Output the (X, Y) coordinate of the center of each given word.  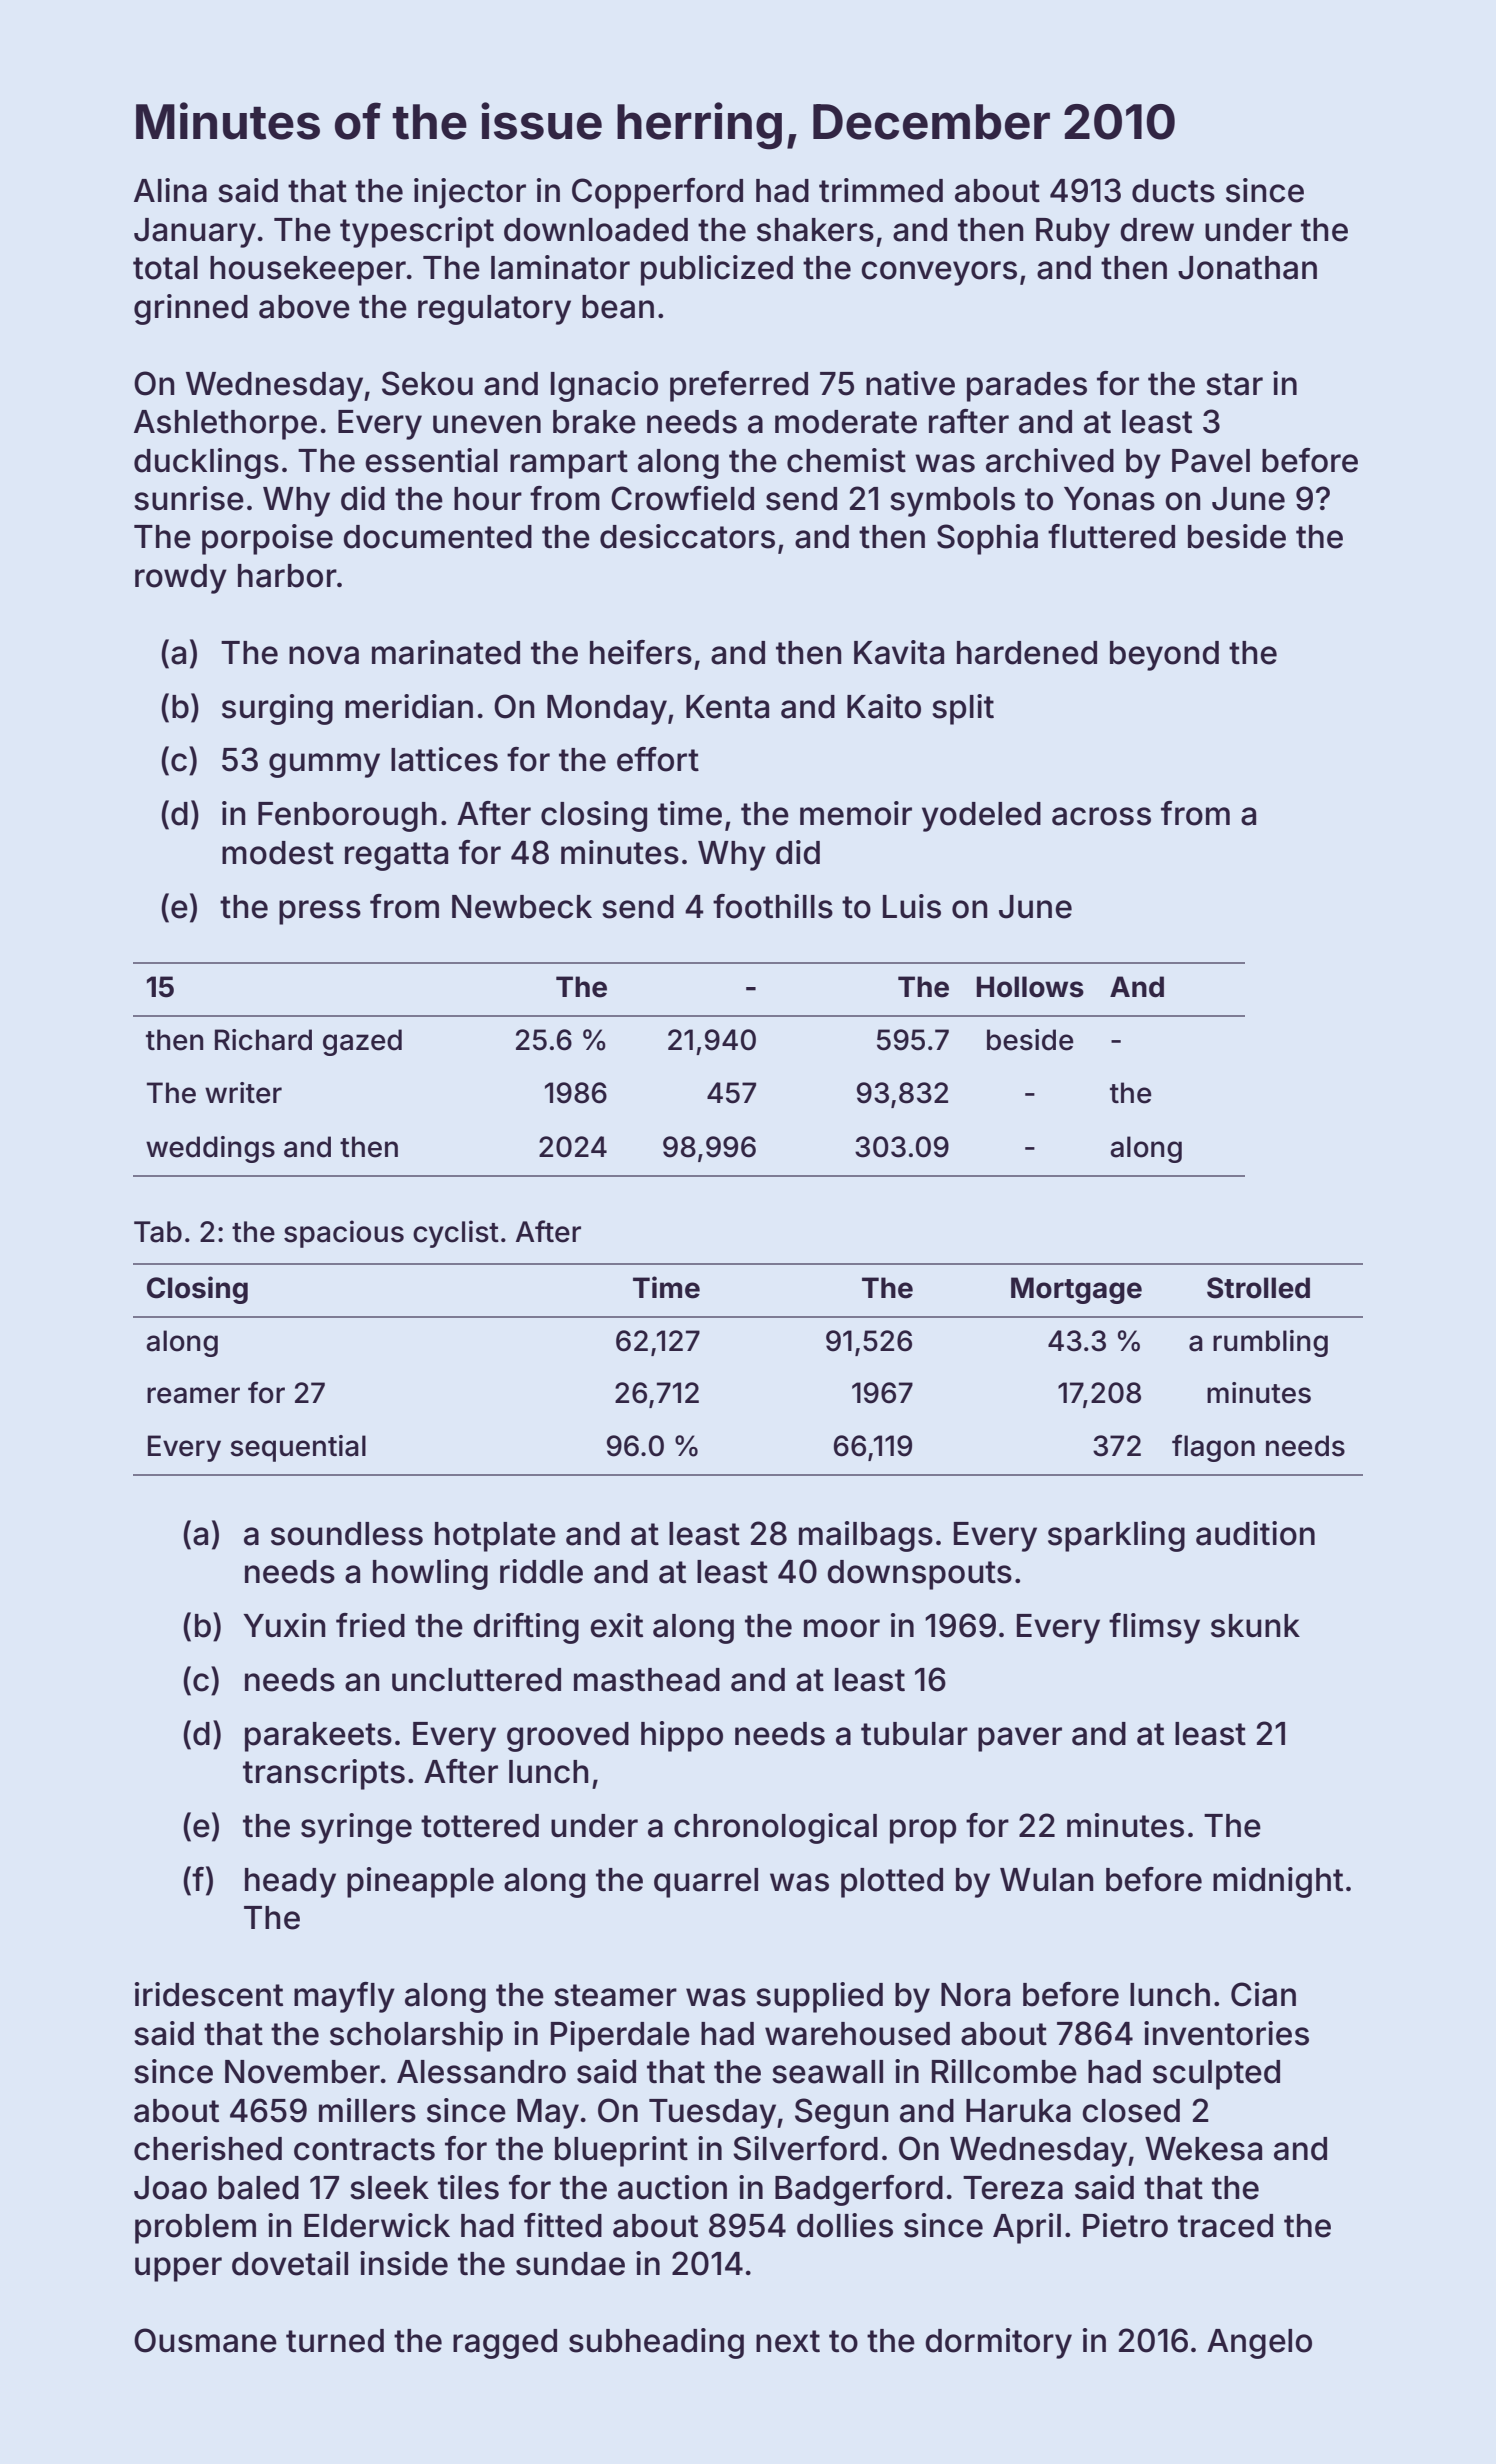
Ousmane (205, 2340)
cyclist (456, 1234)
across (1101, 816)
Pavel (1211, 461)
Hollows (1030, 987)
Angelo (1259, 2344)
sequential (298, 1448)
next (788, 2341)
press (320, 912)
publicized (717, 270)
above (304, 307)
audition (1255, 1533)
